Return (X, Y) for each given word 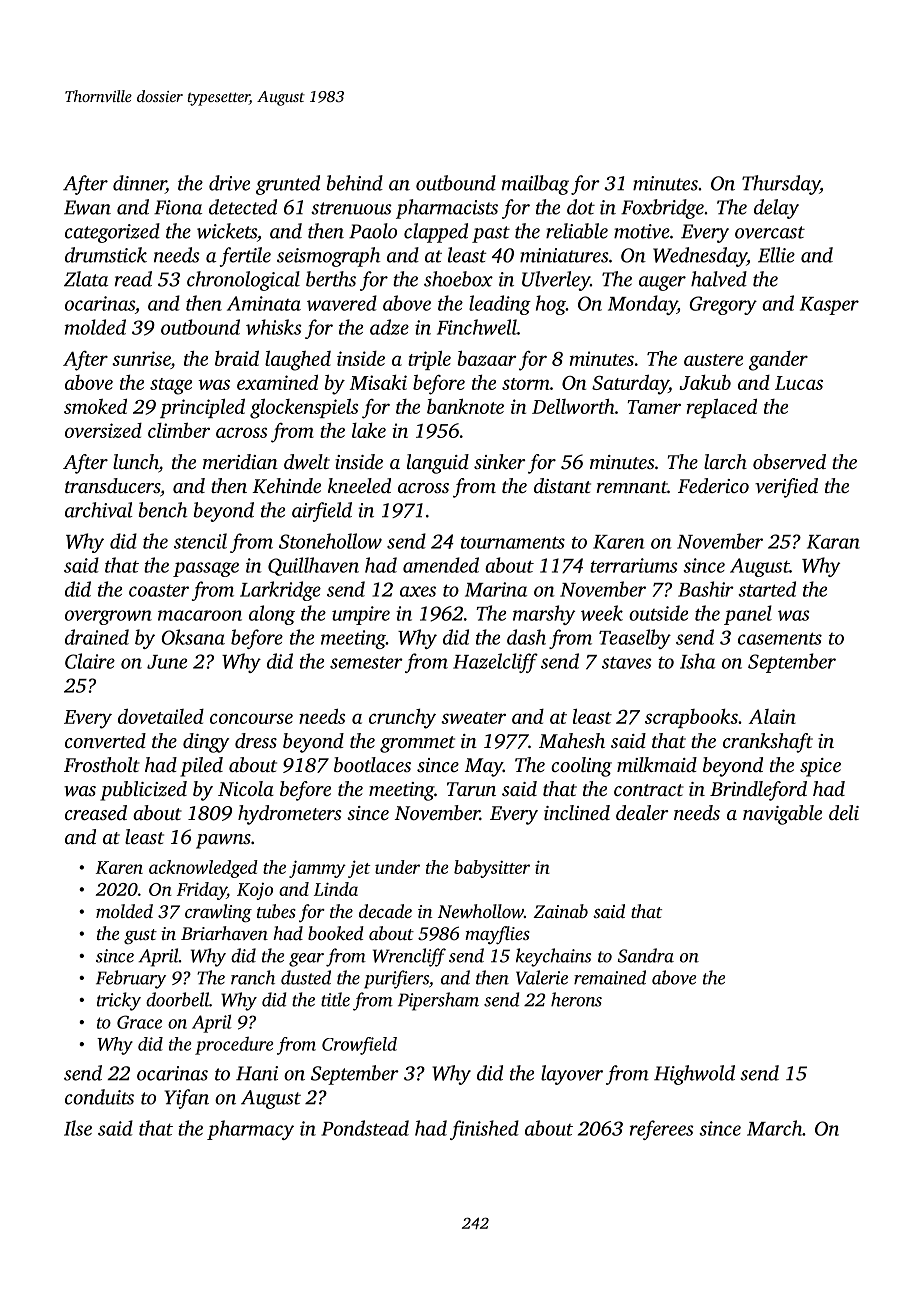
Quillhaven (313, 566)
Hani (257, 1073)
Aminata (264, 303)
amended (441, 565)
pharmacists (447, 209)
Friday (202, 891)
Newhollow (481, 911)
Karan (833, 542)
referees (661, 1130)
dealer (642, 812)
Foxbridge (662, 209)
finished (484, 1130)
